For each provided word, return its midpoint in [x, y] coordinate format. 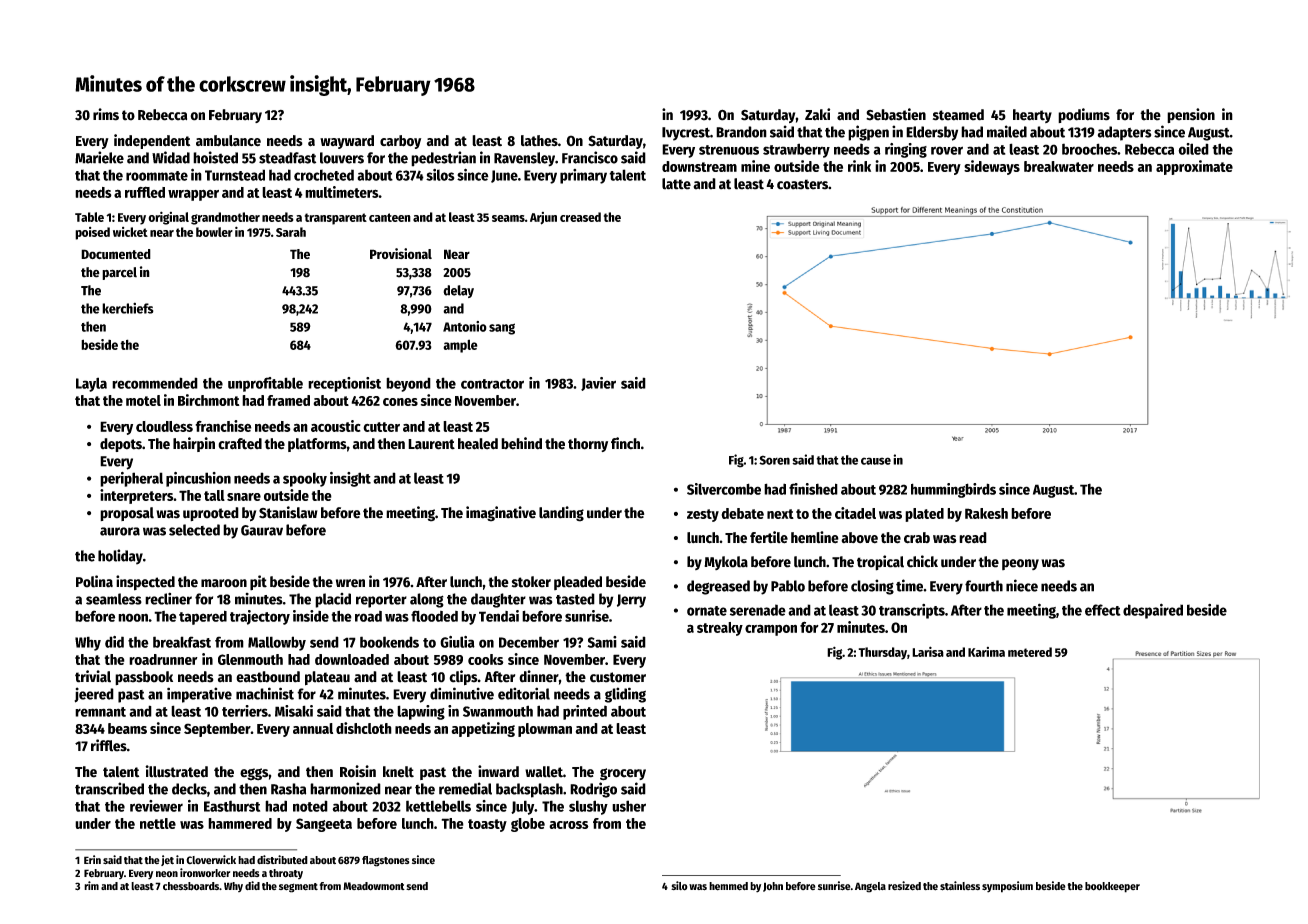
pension [1191, 115]
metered [1030, 652]
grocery [623, 774]
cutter [381, 427]
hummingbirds [953, 490]
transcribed [109, 788]
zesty [703, 515]
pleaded [578, 583]
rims [106, 114]
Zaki [817, 114]
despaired [1153, 611]
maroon [224, 583]
